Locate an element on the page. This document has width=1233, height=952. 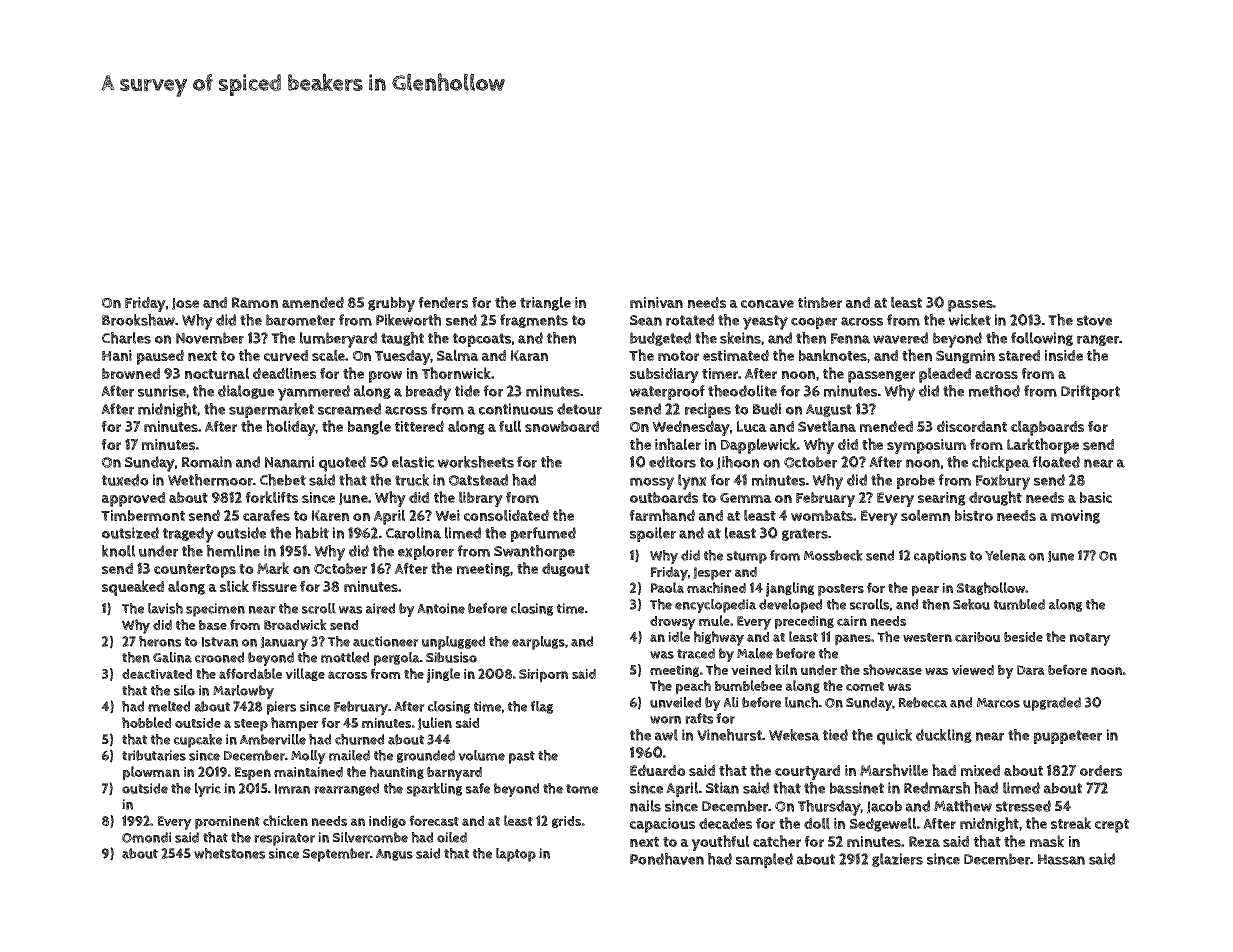
courtyard is located at coordinates (807, 772).
